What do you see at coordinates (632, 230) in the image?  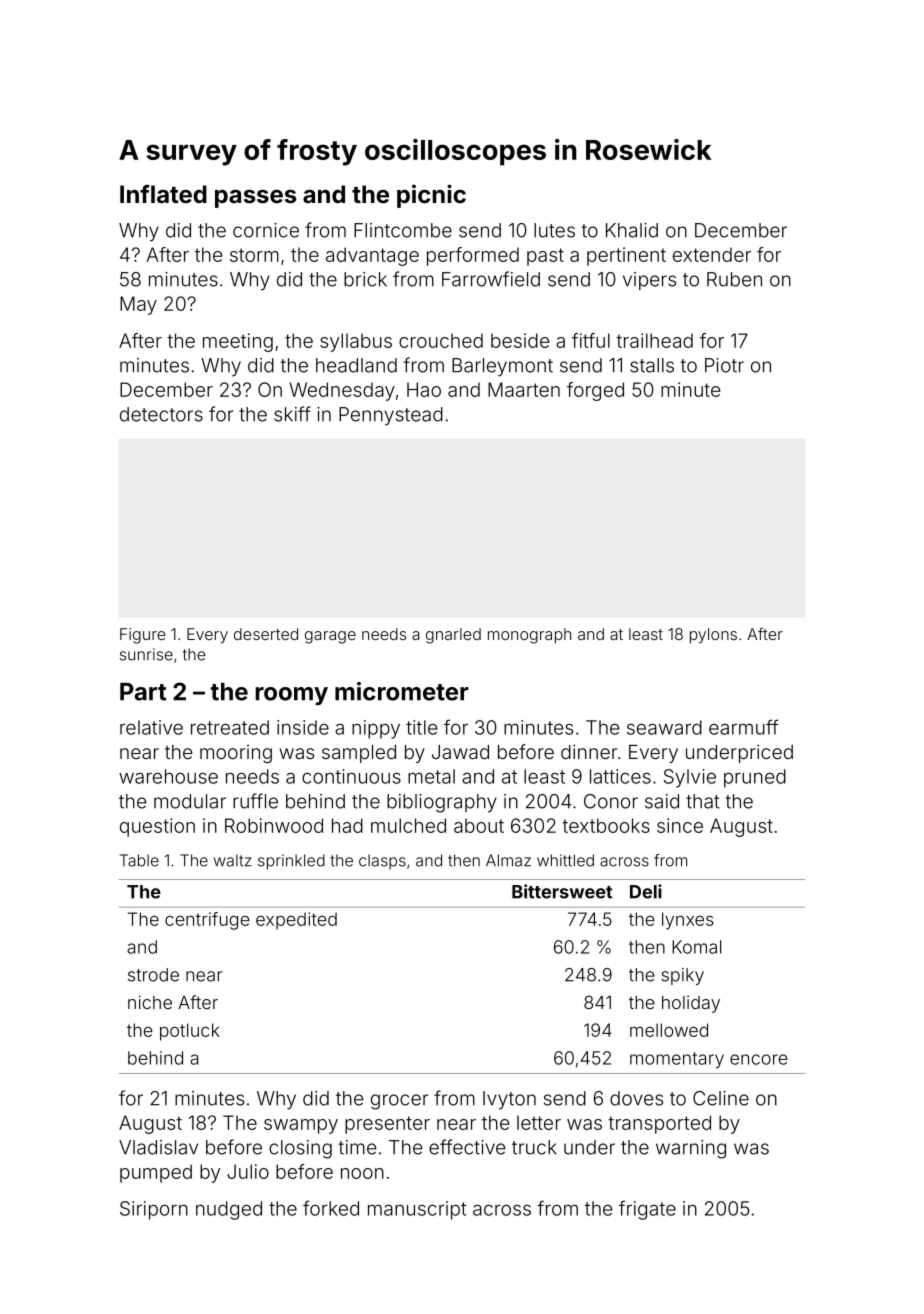 I see `Khalid` at bounding box center [632, 230].
